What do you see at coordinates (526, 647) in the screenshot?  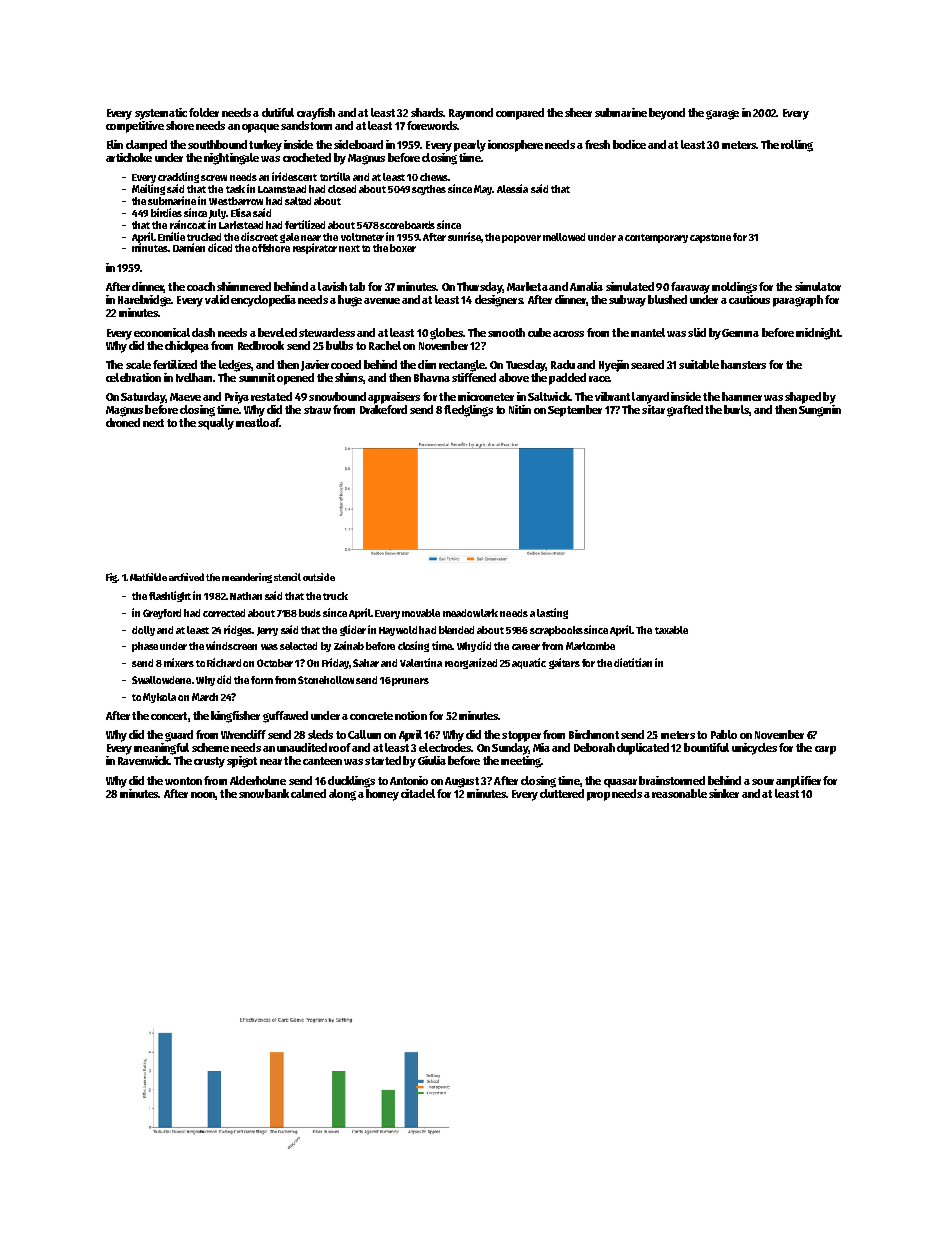 I see `career` at bounding box center [526, 647].
